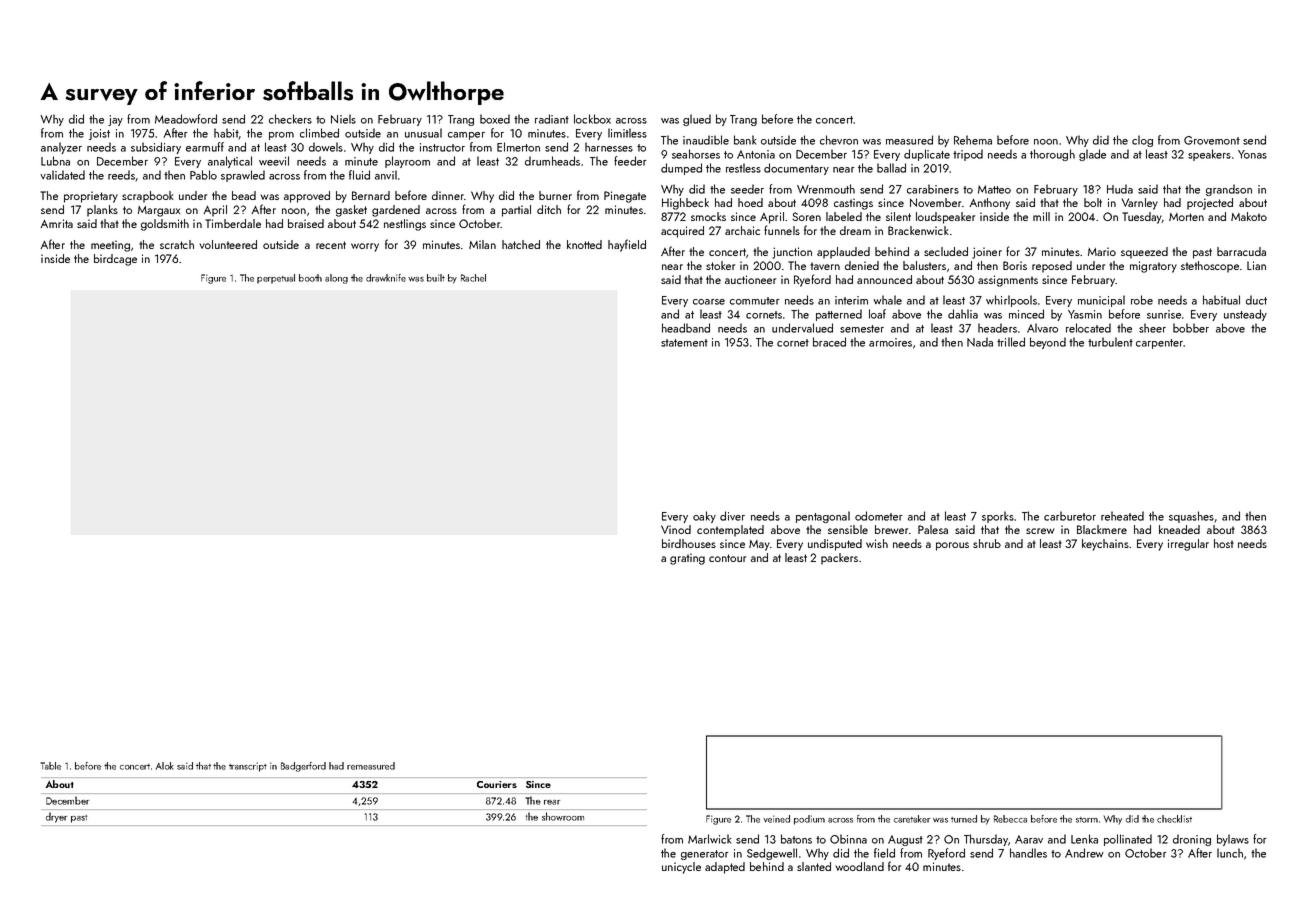 This image has height=924, width=1308. Describe the element at coordinates (684, 343) in the image. I see `statement` at that location.
